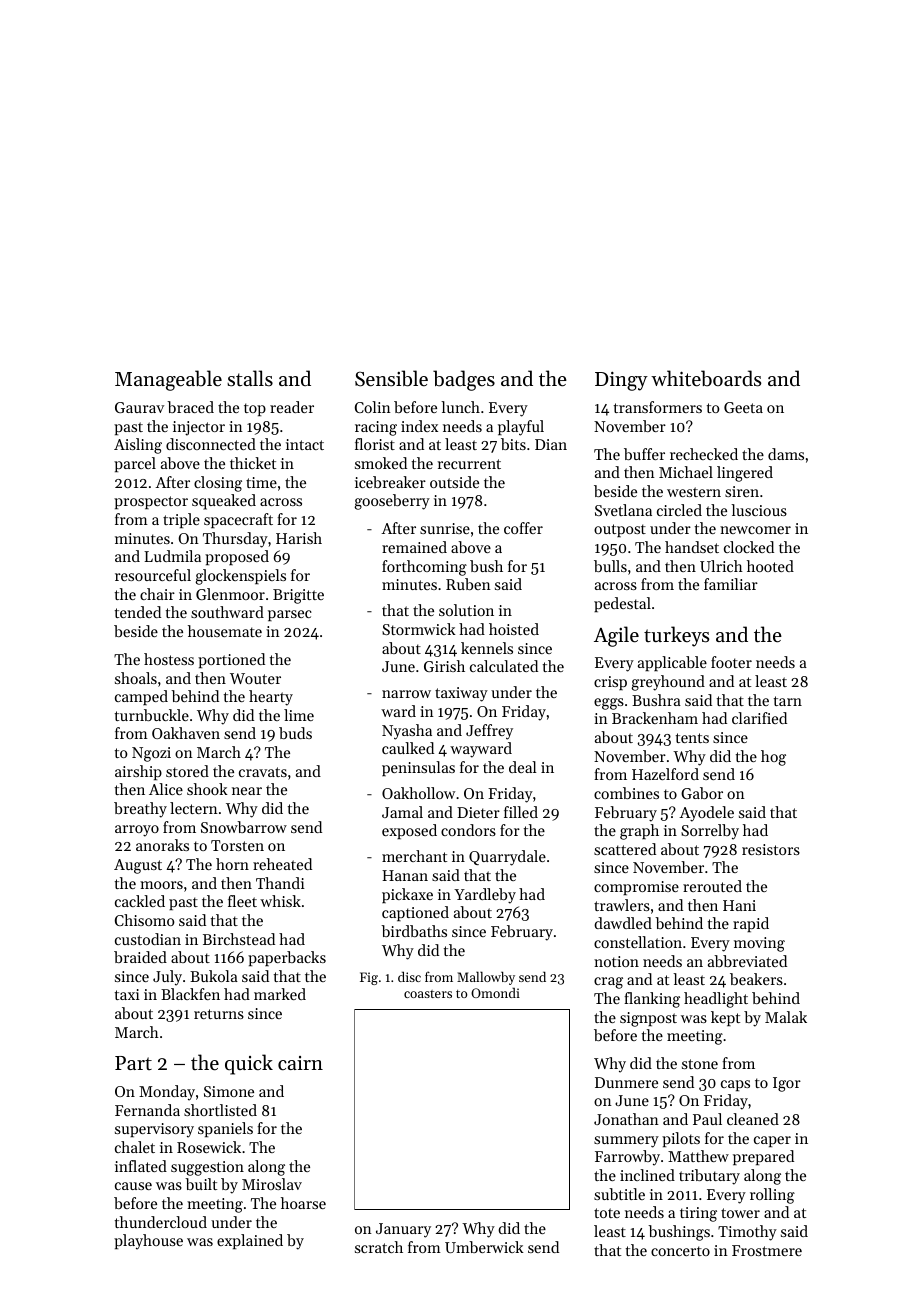  What do you see at coordinates (381, 463) in the screenshot?
I see `smoked` at bounding box center [381, 463].
